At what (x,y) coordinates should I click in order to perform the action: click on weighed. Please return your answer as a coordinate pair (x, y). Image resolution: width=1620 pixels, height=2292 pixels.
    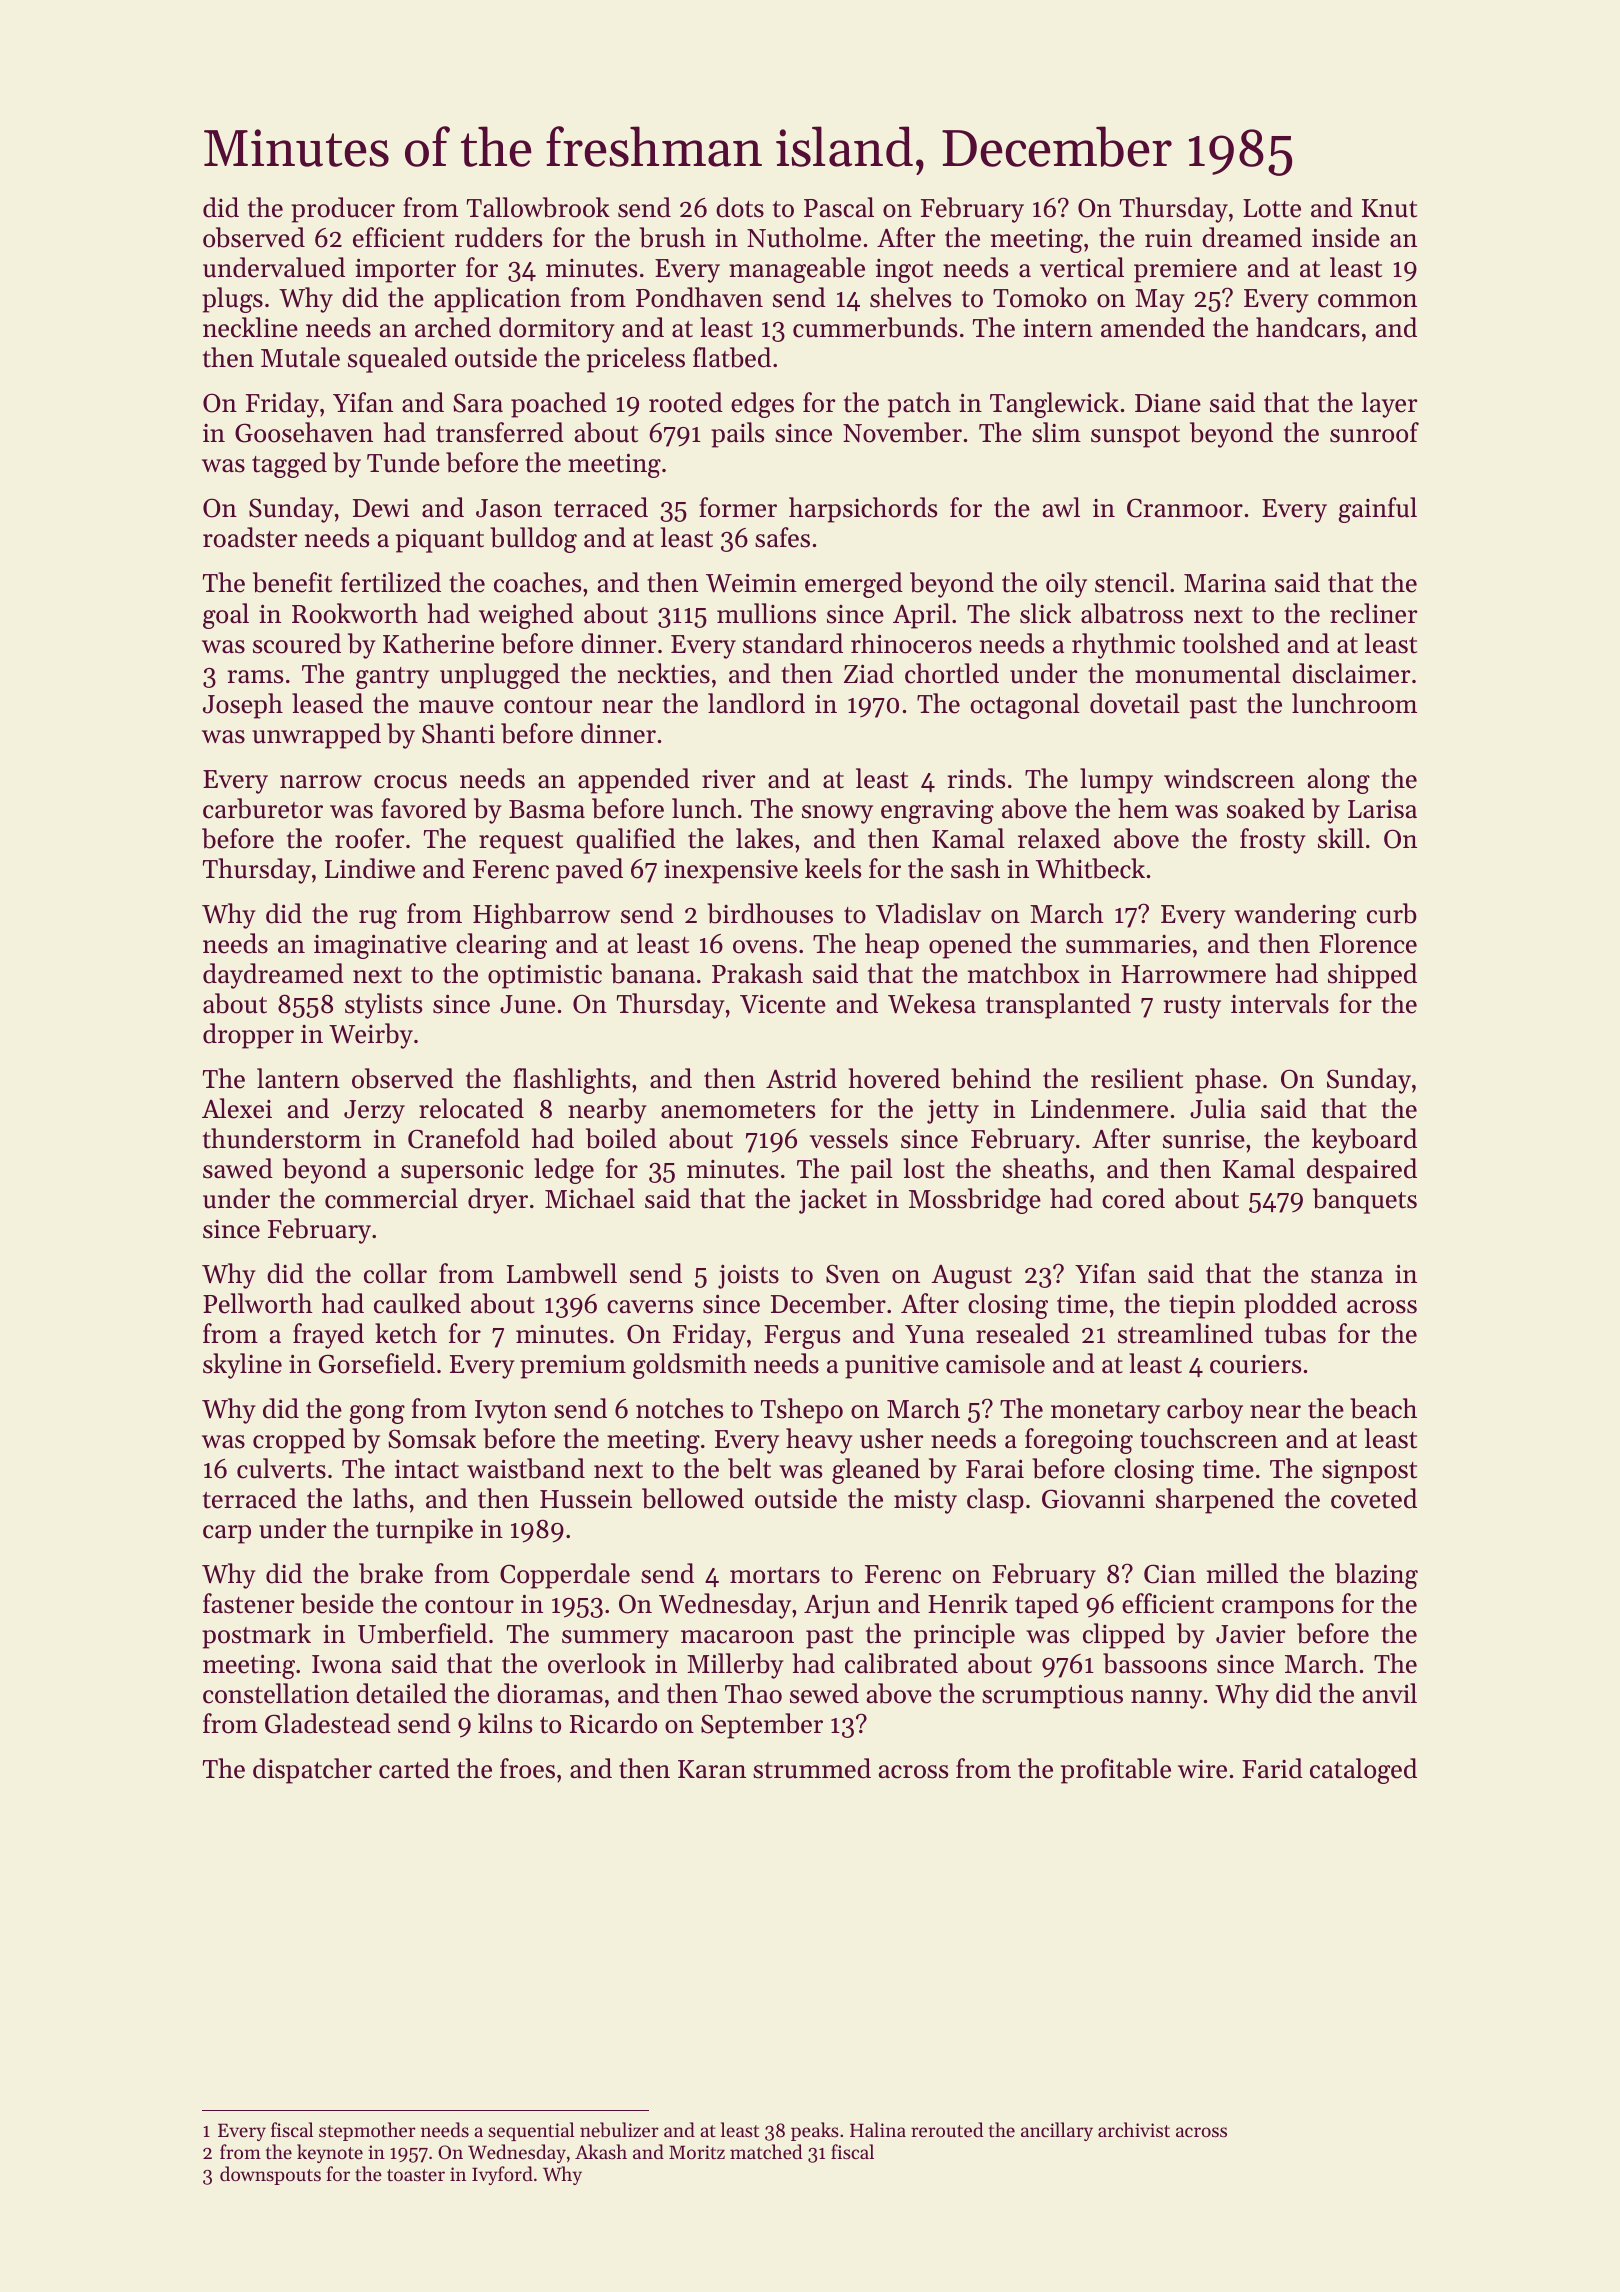
    Looking at the image, I should click on (526, 616).
